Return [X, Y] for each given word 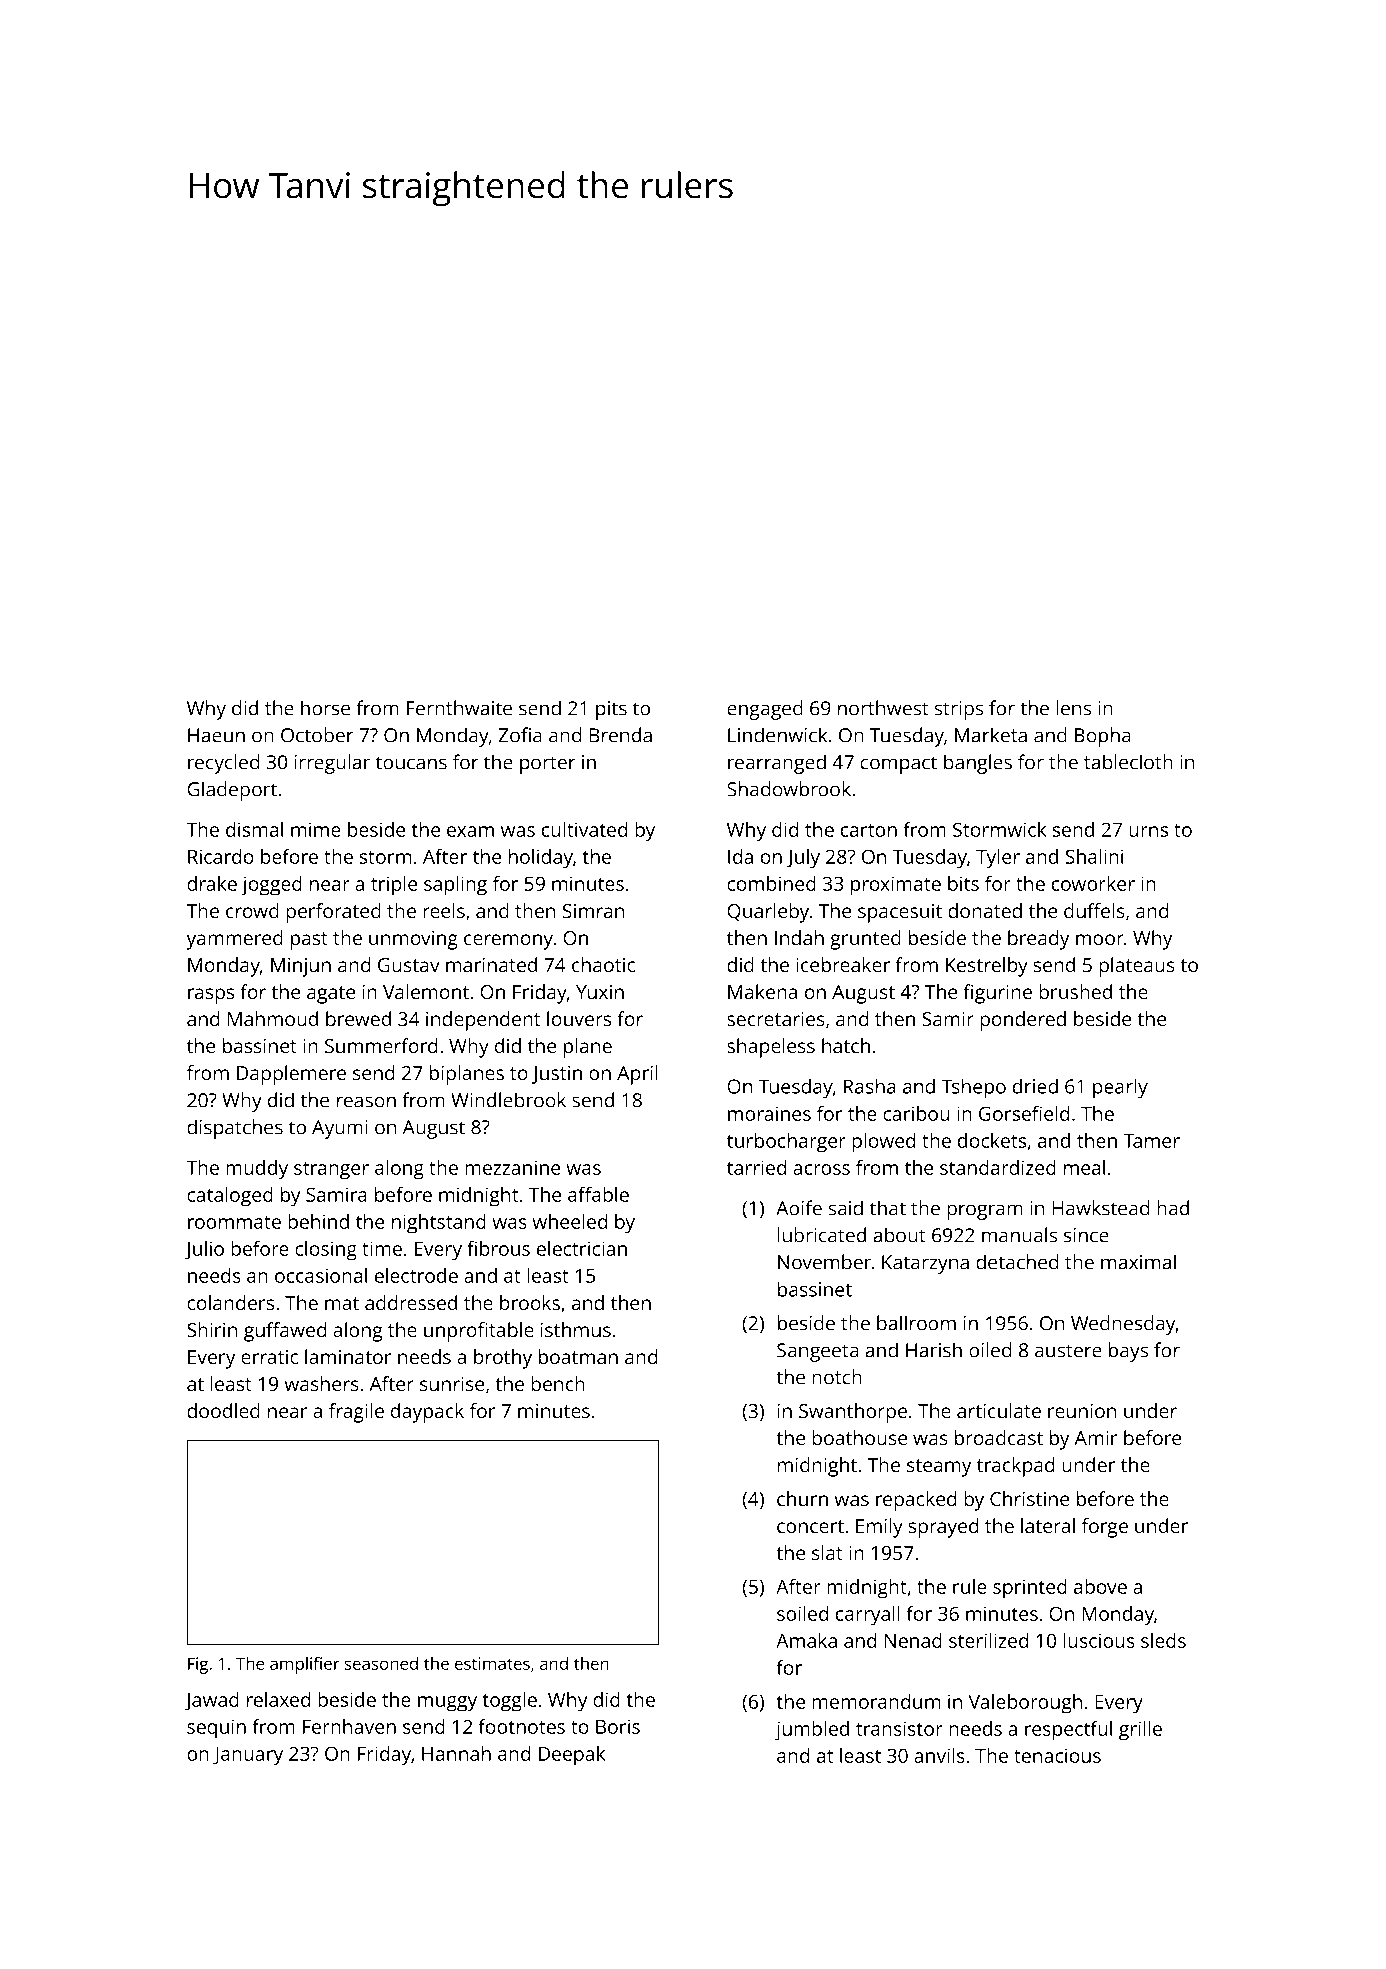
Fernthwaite [459, 708]
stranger [331, 1171]
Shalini [1094, 856]
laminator [348, 1356]
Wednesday [1123, 1325]
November [825, 1262]
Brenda [620, 735]
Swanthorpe [853, 1413]
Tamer [1151, 1141]
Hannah [456, 1753]
